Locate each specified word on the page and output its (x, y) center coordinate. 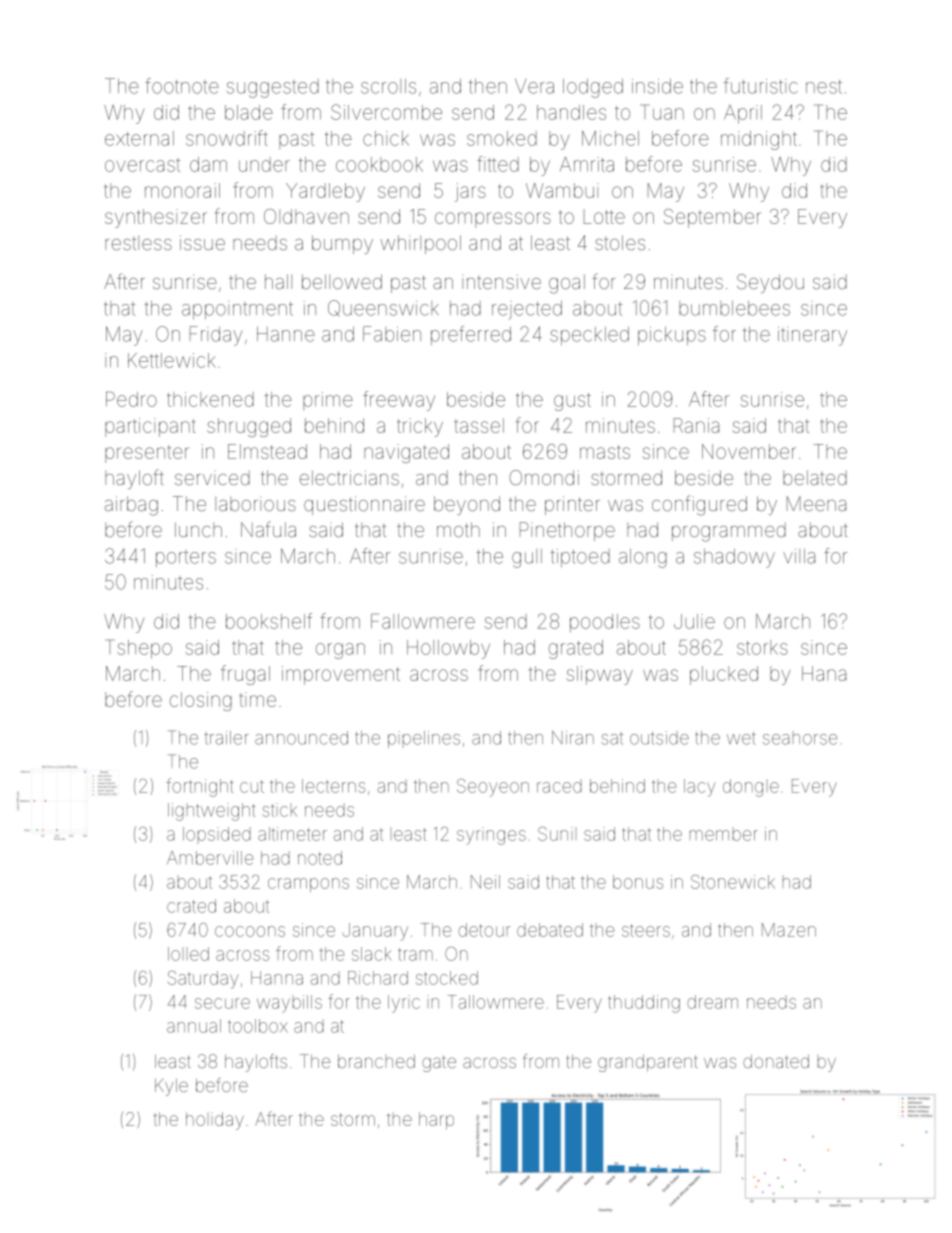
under (264, 164)
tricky (420, 427)
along (643, 558)
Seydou (770, 283)
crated (191, 906)
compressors (493, 220)
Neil (485, 882)
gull (527, 558)
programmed (729, 532)
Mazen (789, 930)
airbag (131, 506)
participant (150, 427)
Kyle (171, 1087)
